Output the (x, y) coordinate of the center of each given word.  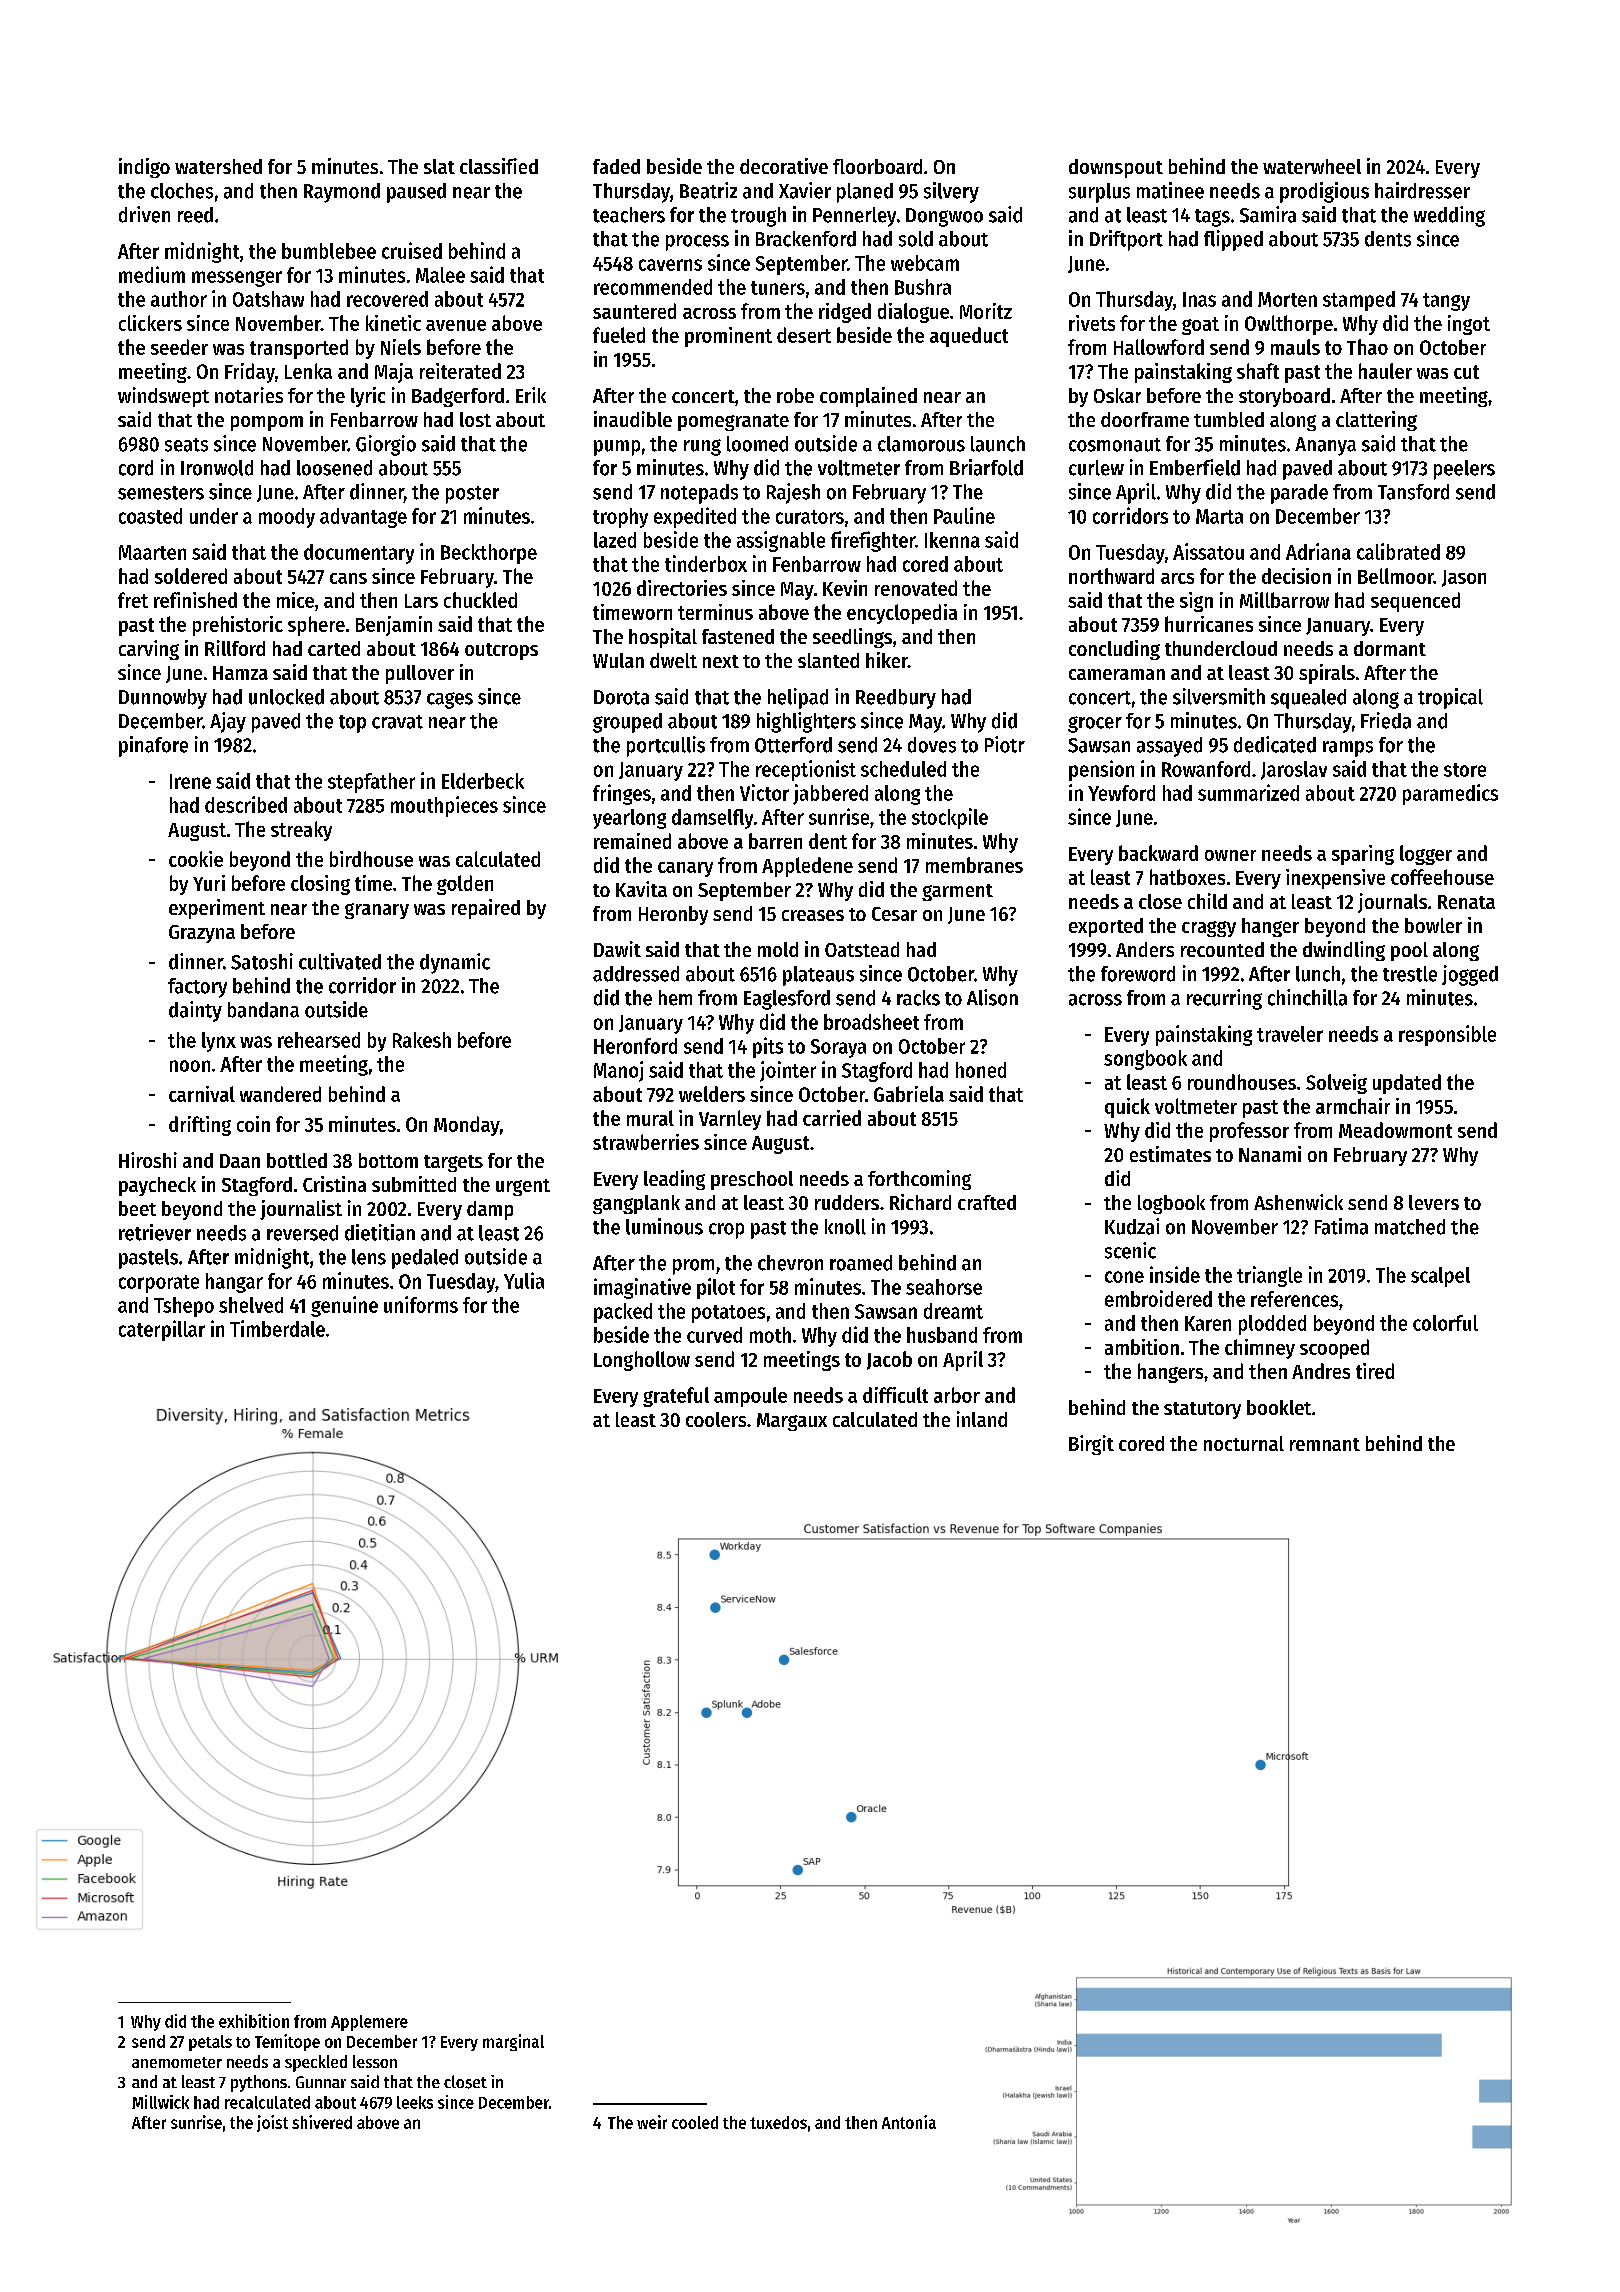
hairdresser (1422, 190)
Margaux (792, 1422)
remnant (1325, 1444)
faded (616, 166)
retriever (155, 1232)
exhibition (254, 2021)
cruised (412, 250)
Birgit (1091, 1445)
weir (652, 2122)
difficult (895, 1395)
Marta (1219, 516)
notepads (699, 494)
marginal (513, 2042)
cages (450, 700)
